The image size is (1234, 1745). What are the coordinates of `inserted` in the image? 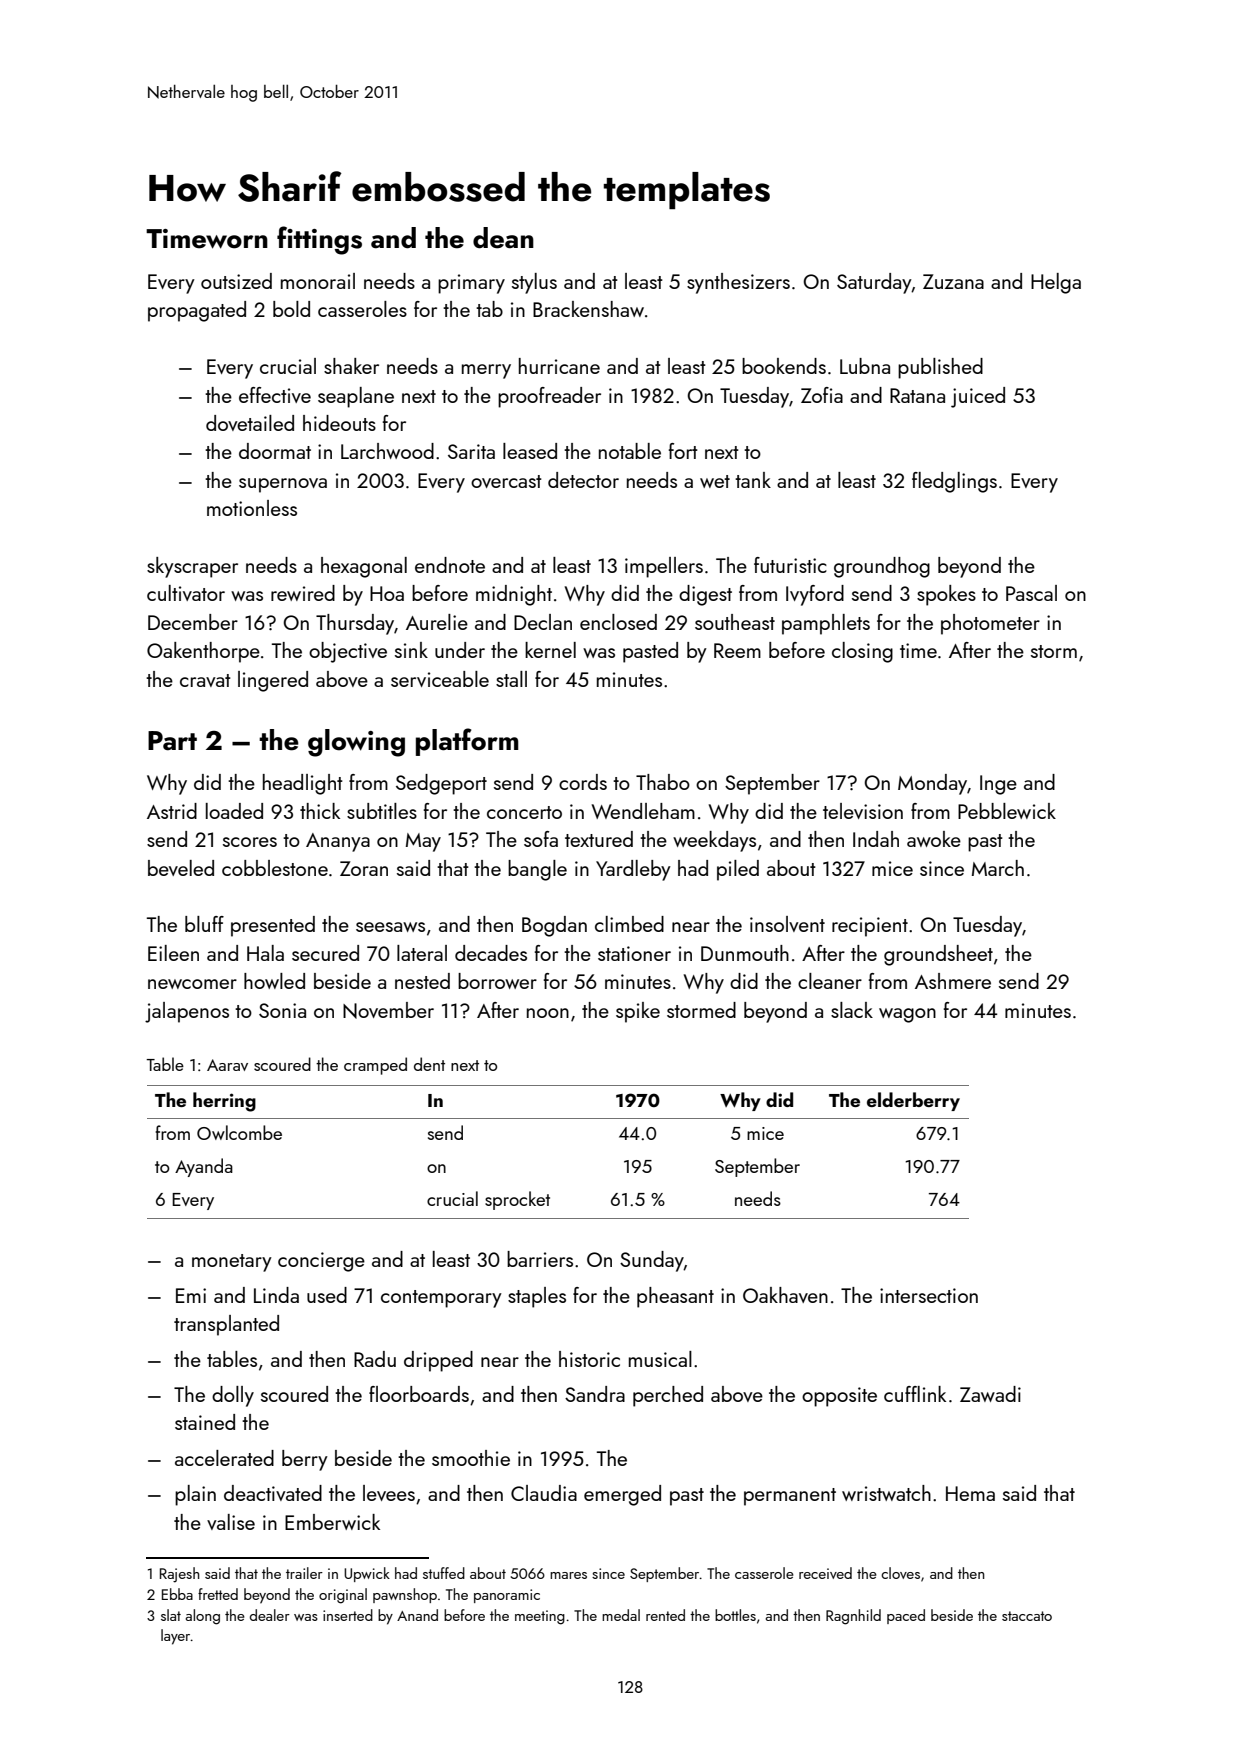 It's located at (348, 1615).
